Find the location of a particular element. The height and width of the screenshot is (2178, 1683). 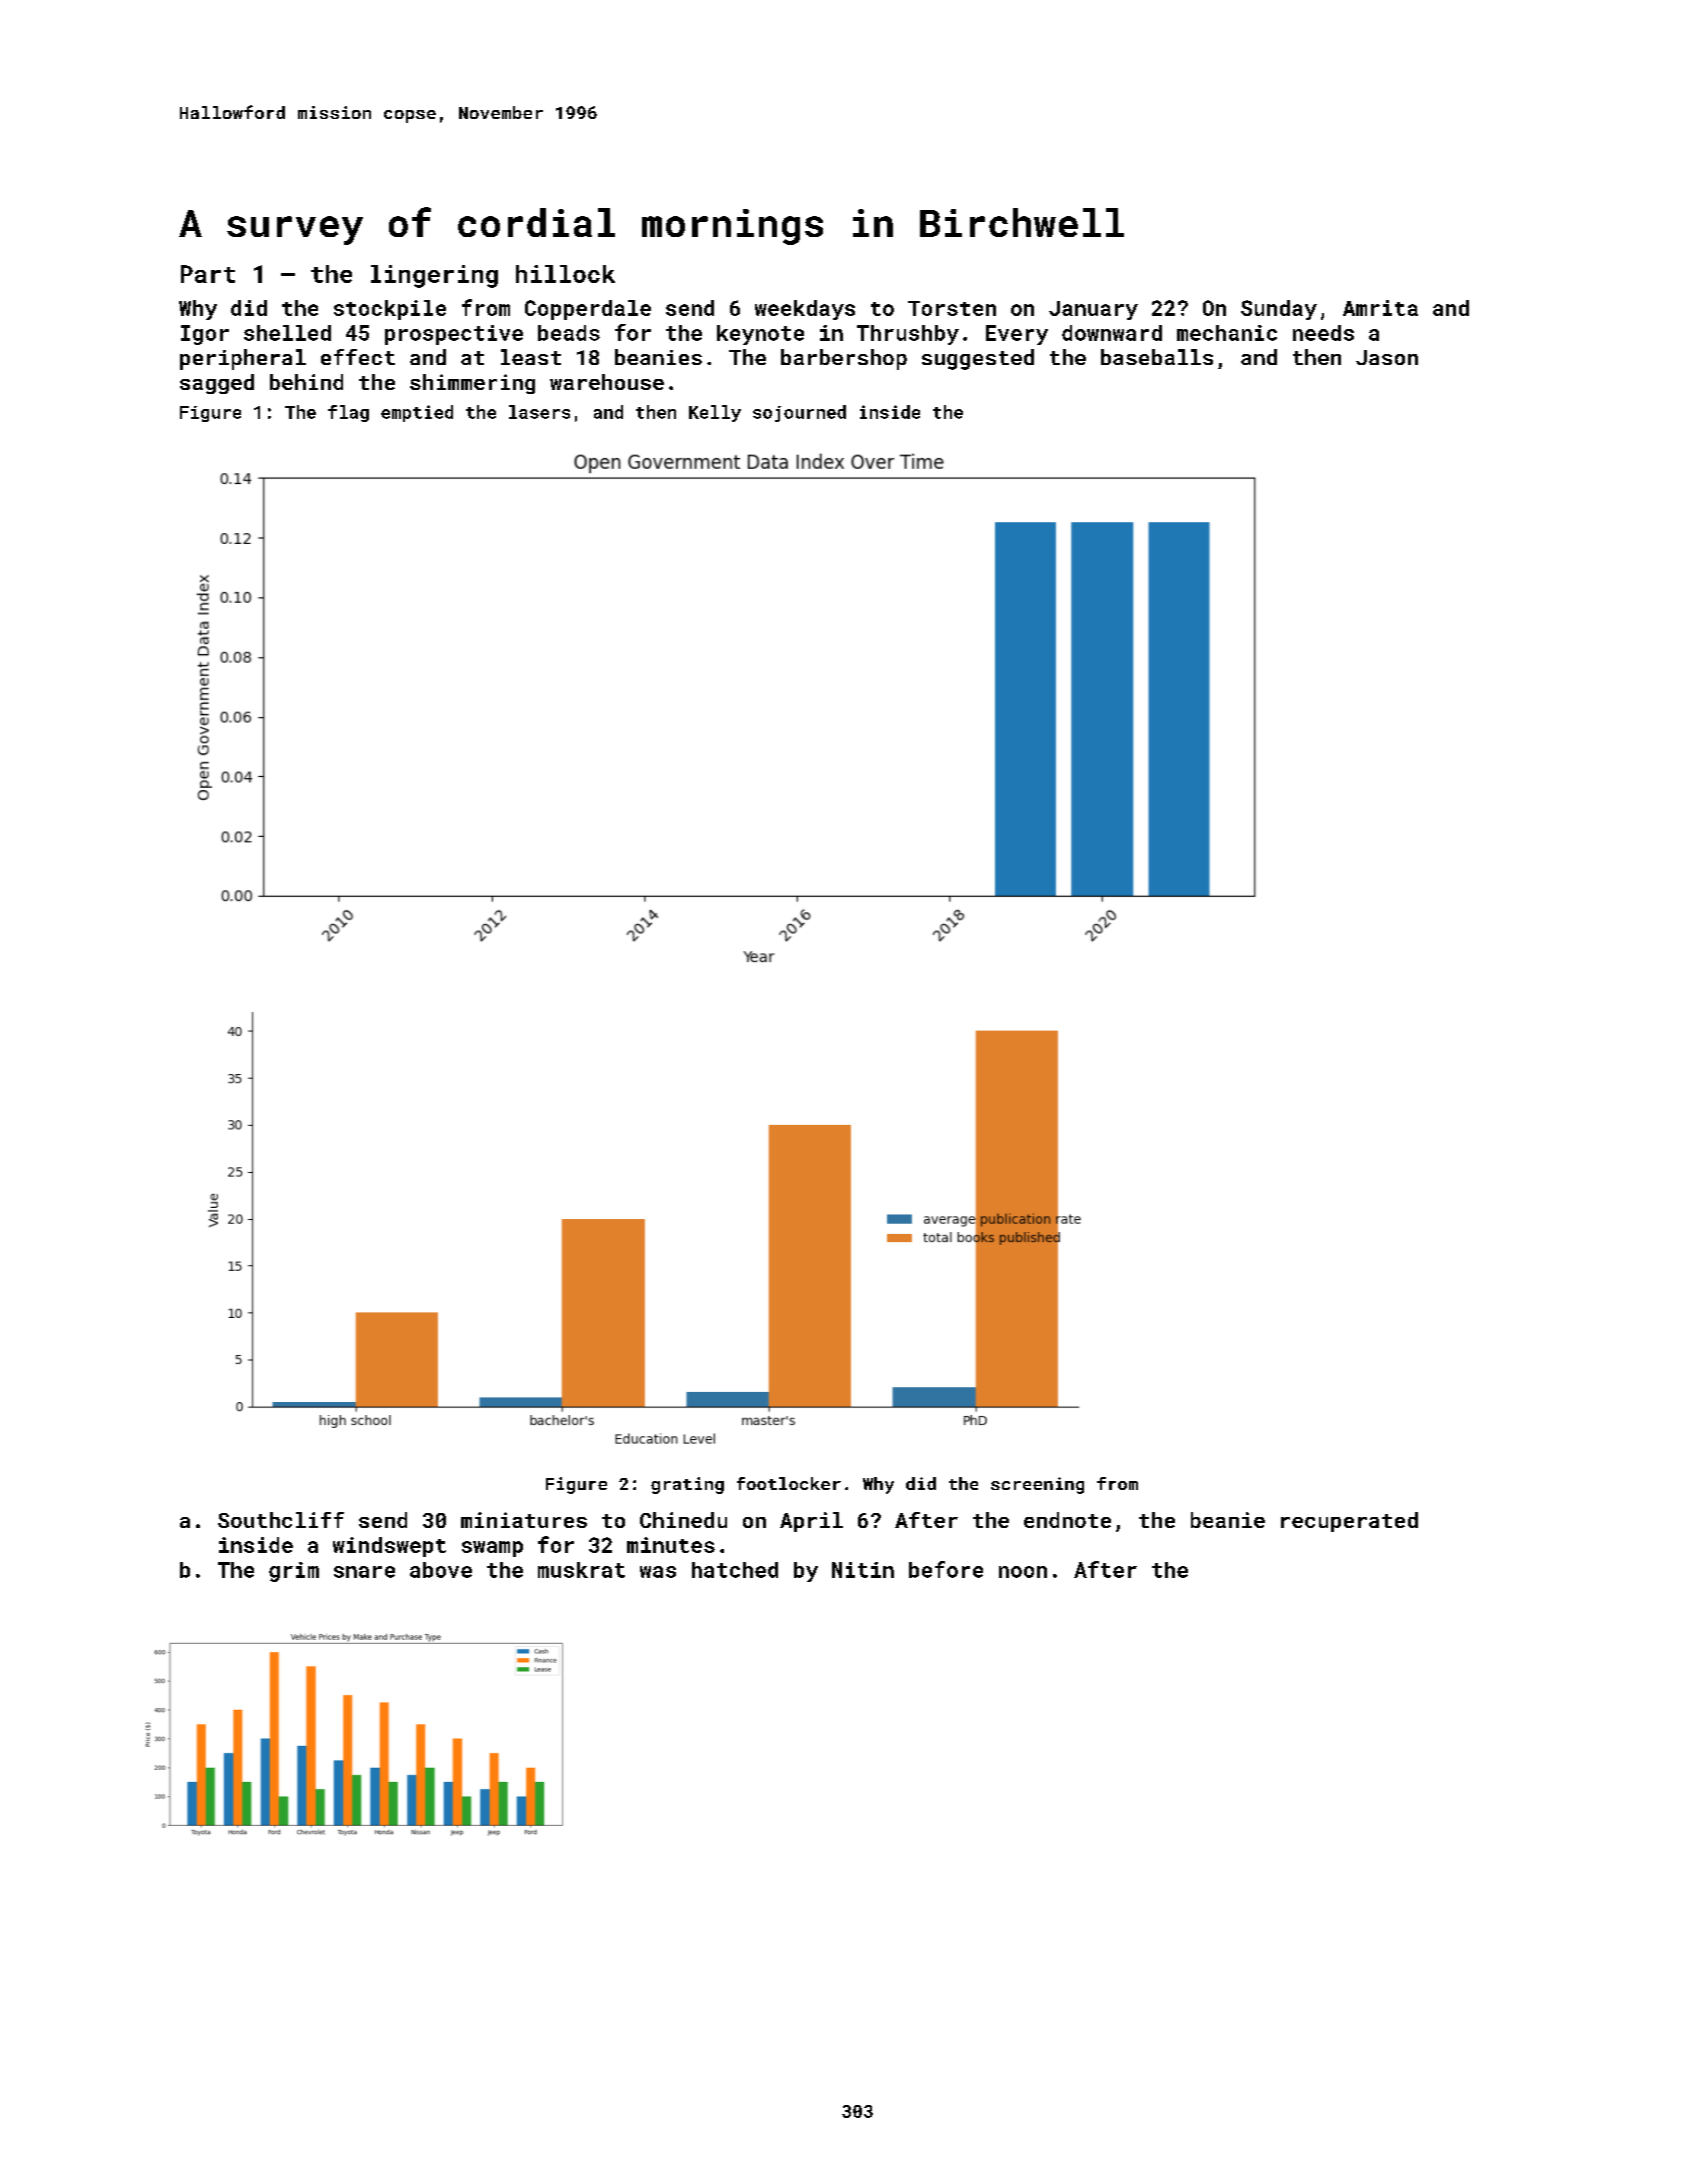

sojourned is located at coordinates (799, 413).
